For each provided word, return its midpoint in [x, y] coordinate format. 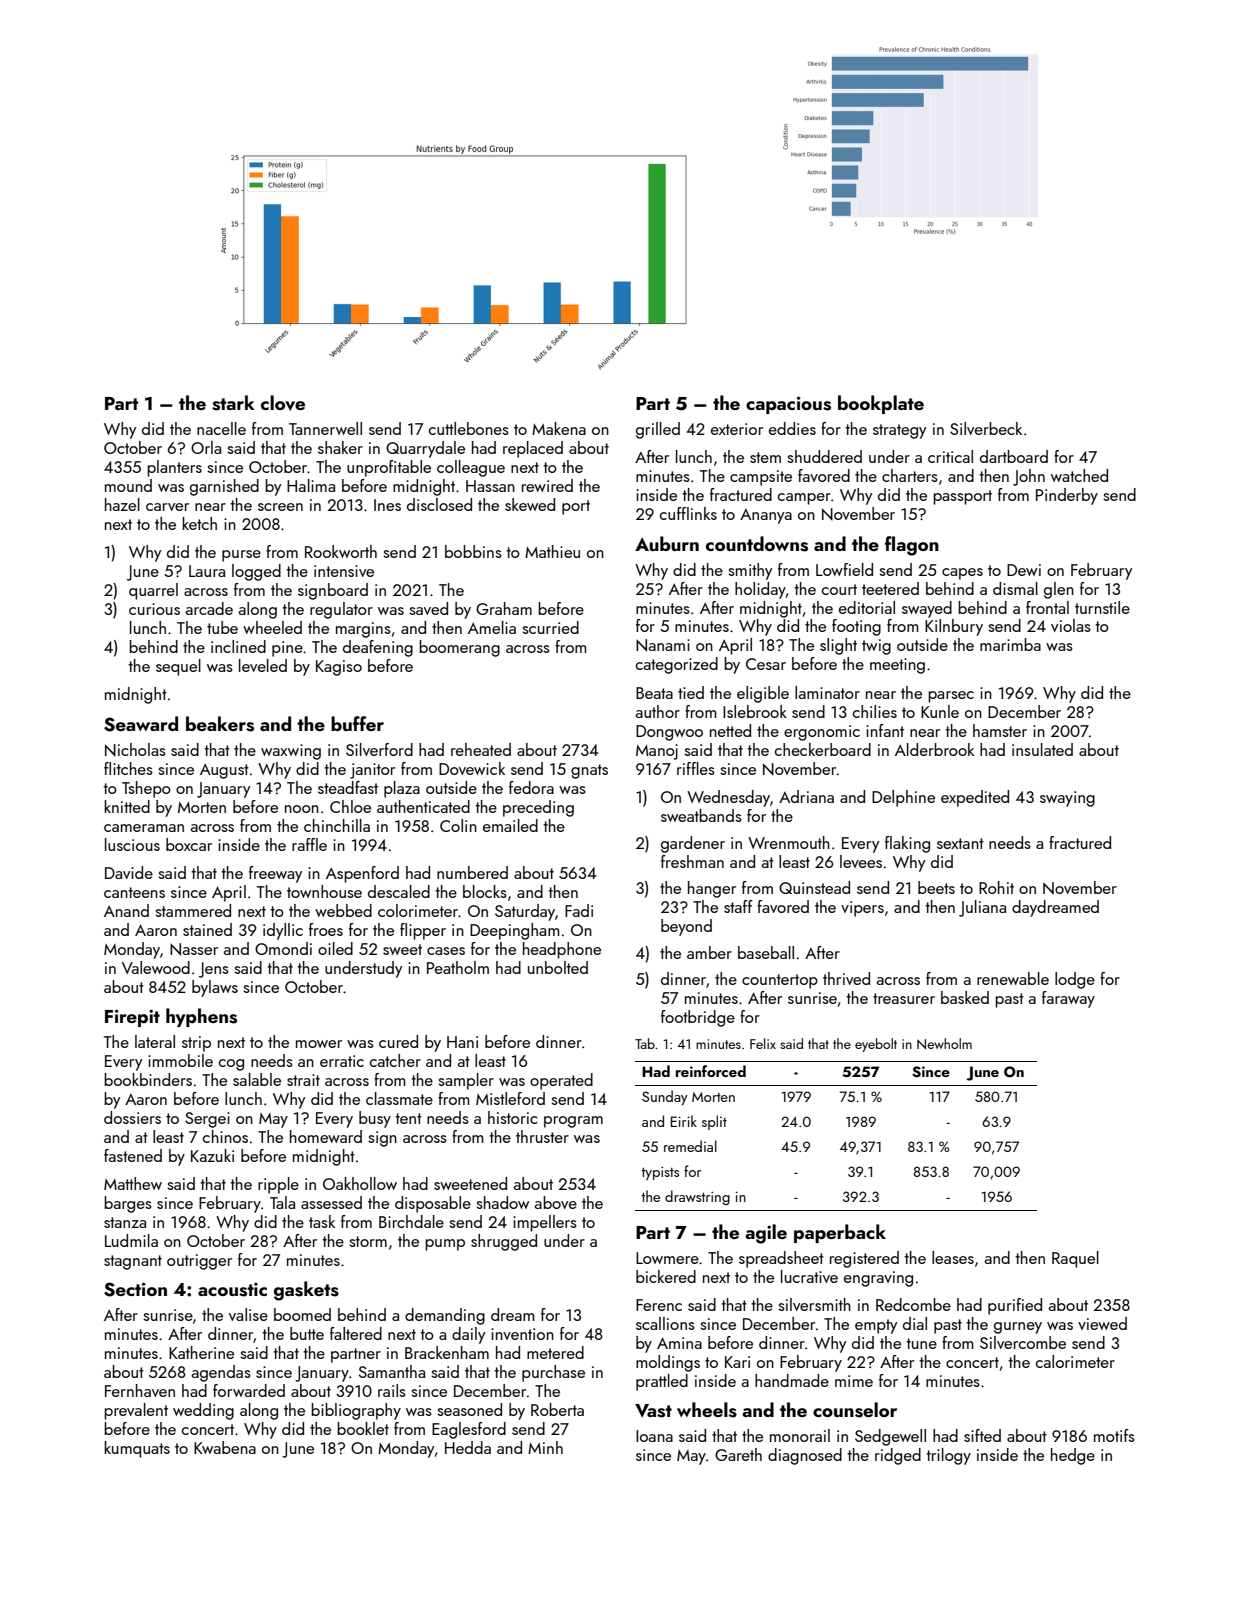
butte [307, 1333]
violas [1071, 625]
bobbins [473, 551]
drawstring [697, 1197]
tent [408, 1118]
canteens [134, 892]
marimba [1010, 644]
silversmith [814, 1304]
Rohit [996, 887]
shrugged [504, 1242]
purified [1015, 1306]
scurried [550, 627]
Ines [387, 505]
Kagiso [339, 668]
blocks [485, 891]
